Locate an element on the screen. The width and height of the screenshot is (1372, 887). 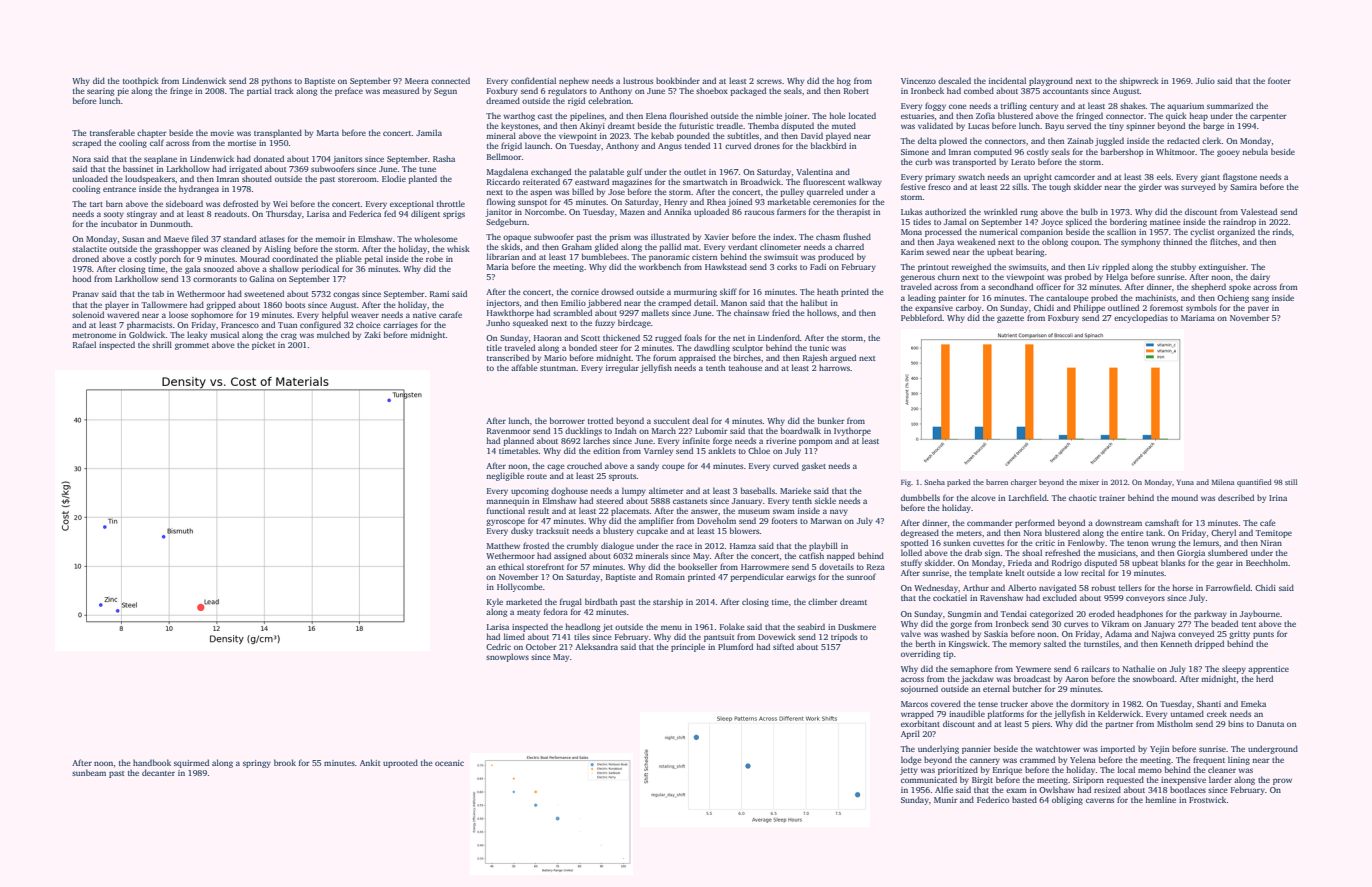
Lindenford is located at coordinates (779, 337).
